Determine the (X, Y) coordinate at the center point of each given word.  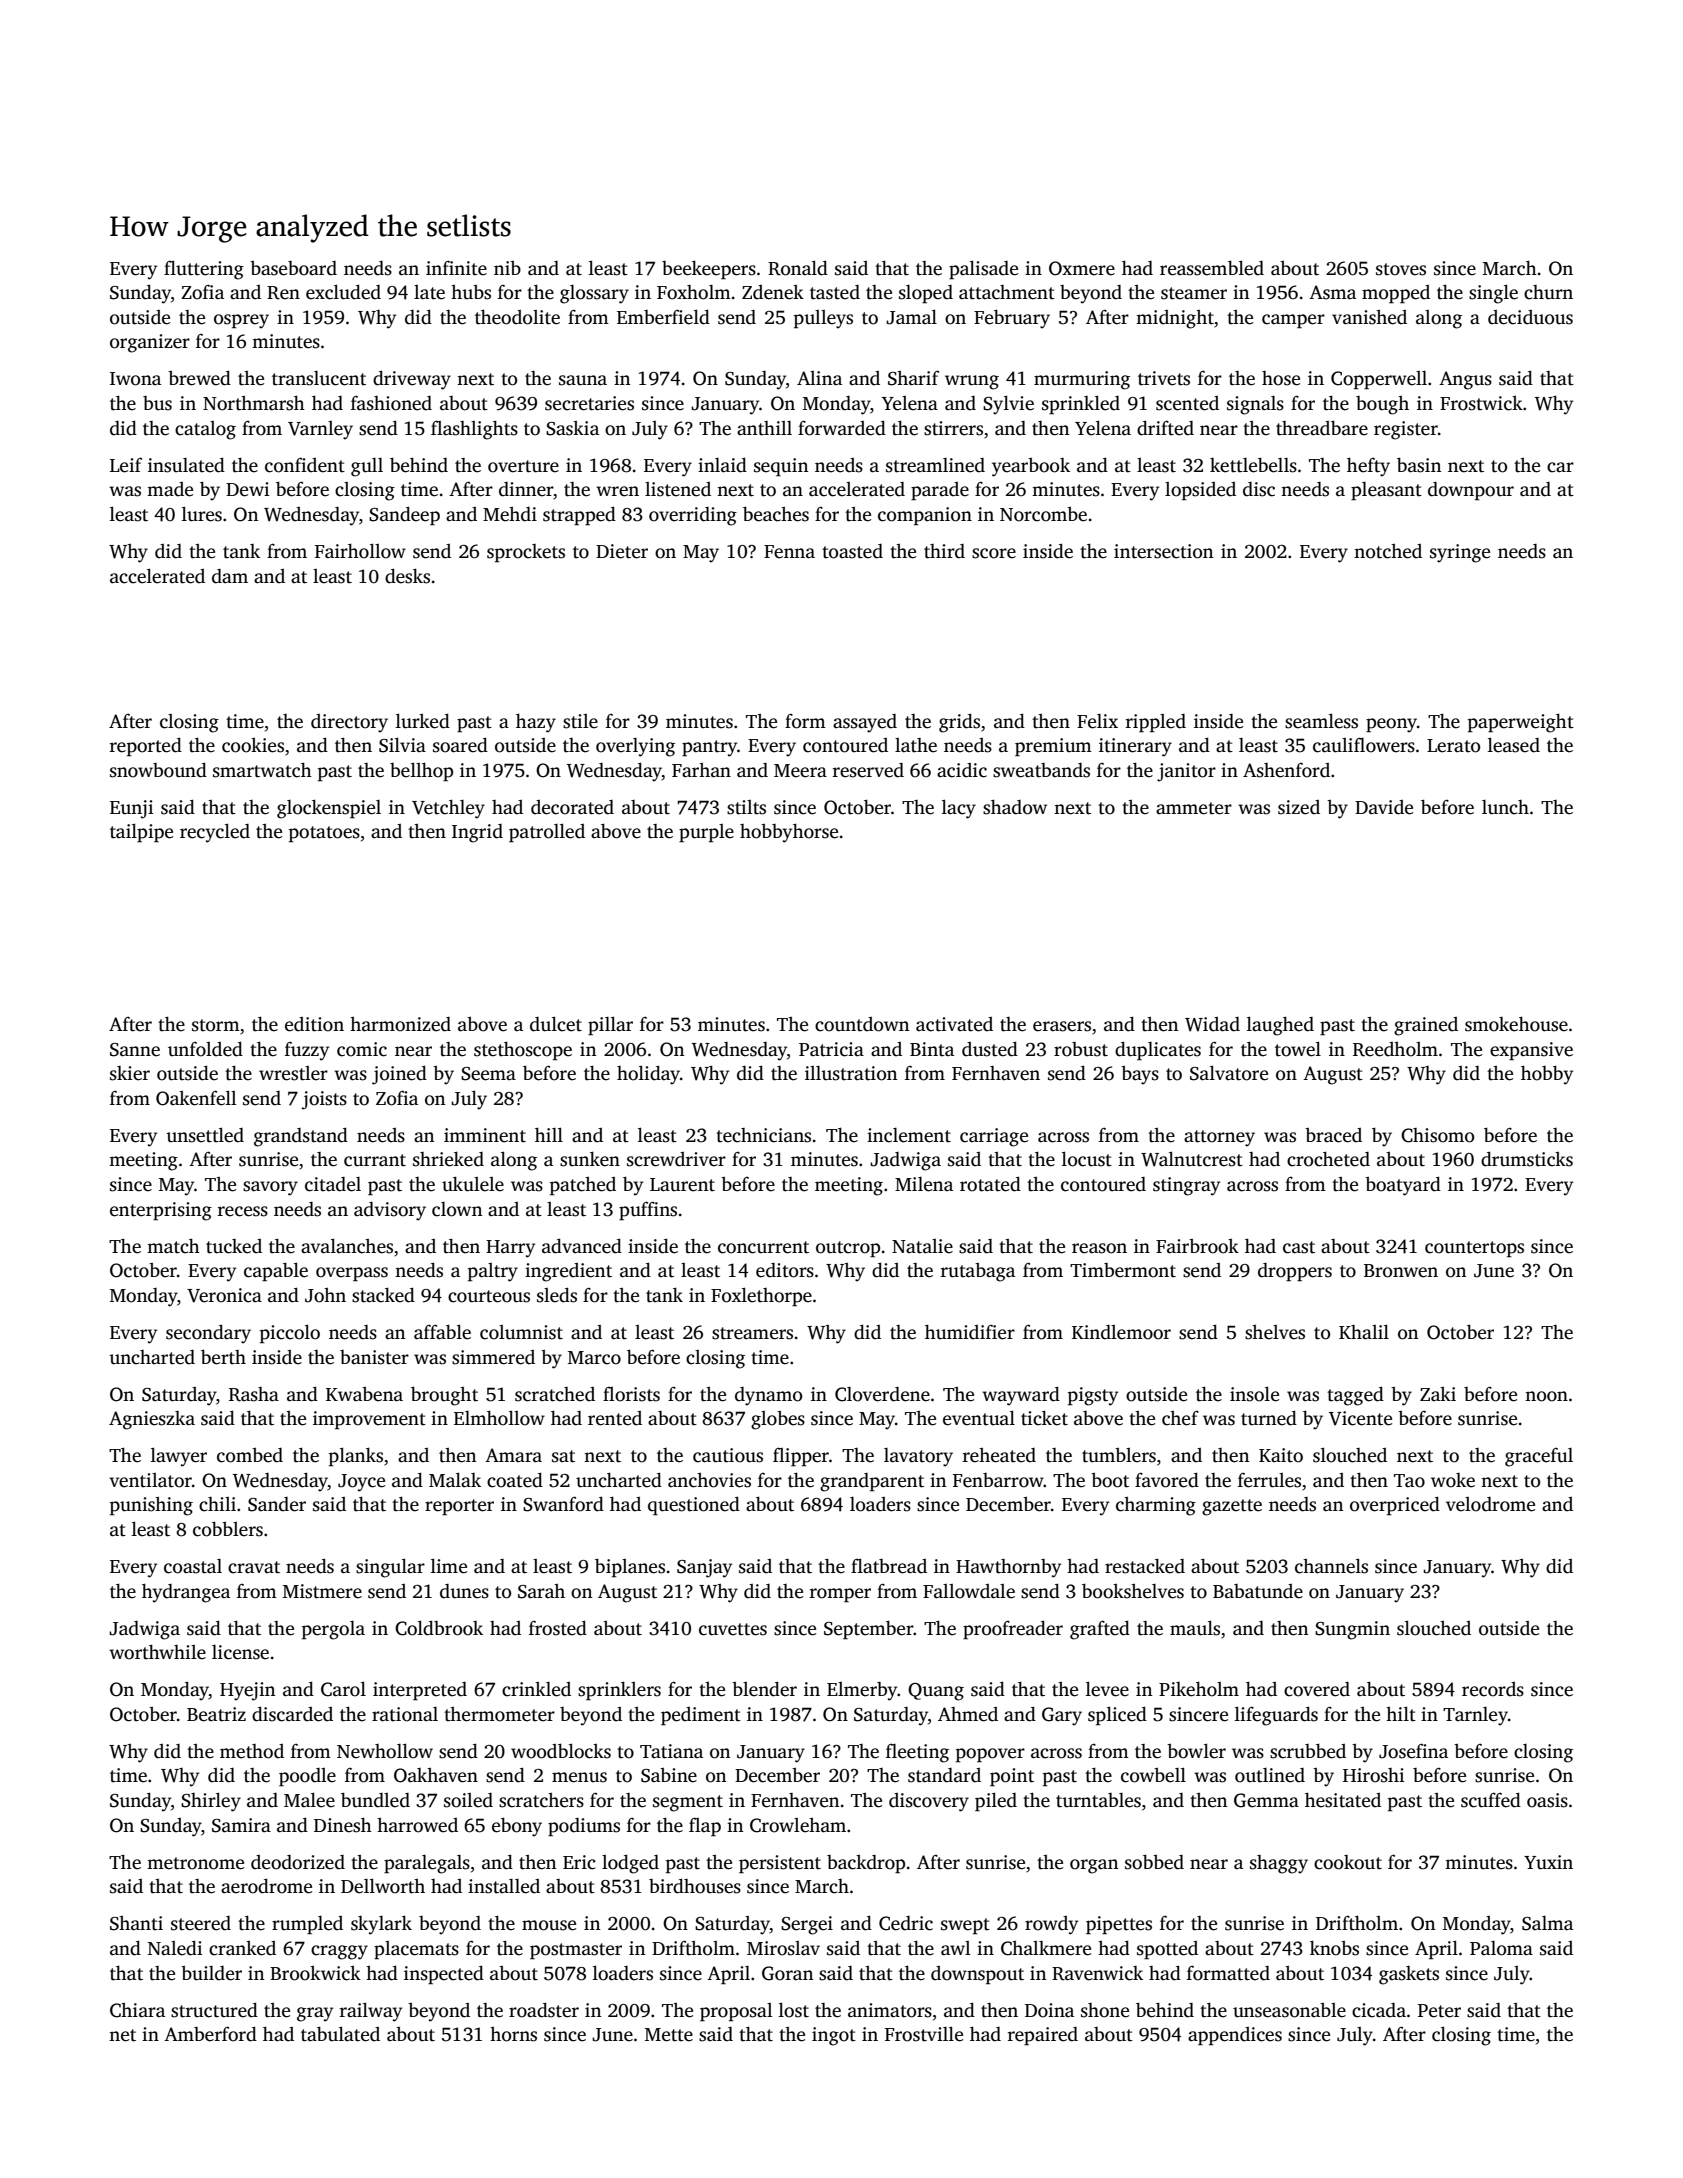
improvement (369, 1420)
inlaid (722, 465)
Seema (488, 1074)
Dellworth (383, 1886)
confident (305, 465)
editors (785, 1270)
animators (890, 2010)
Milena (924, 1184)
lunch (1505, 807)
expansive (1531, 1051)
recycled (215, 833)
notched (1388, 551)
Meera (800, 771)
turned (1269, 1418)
